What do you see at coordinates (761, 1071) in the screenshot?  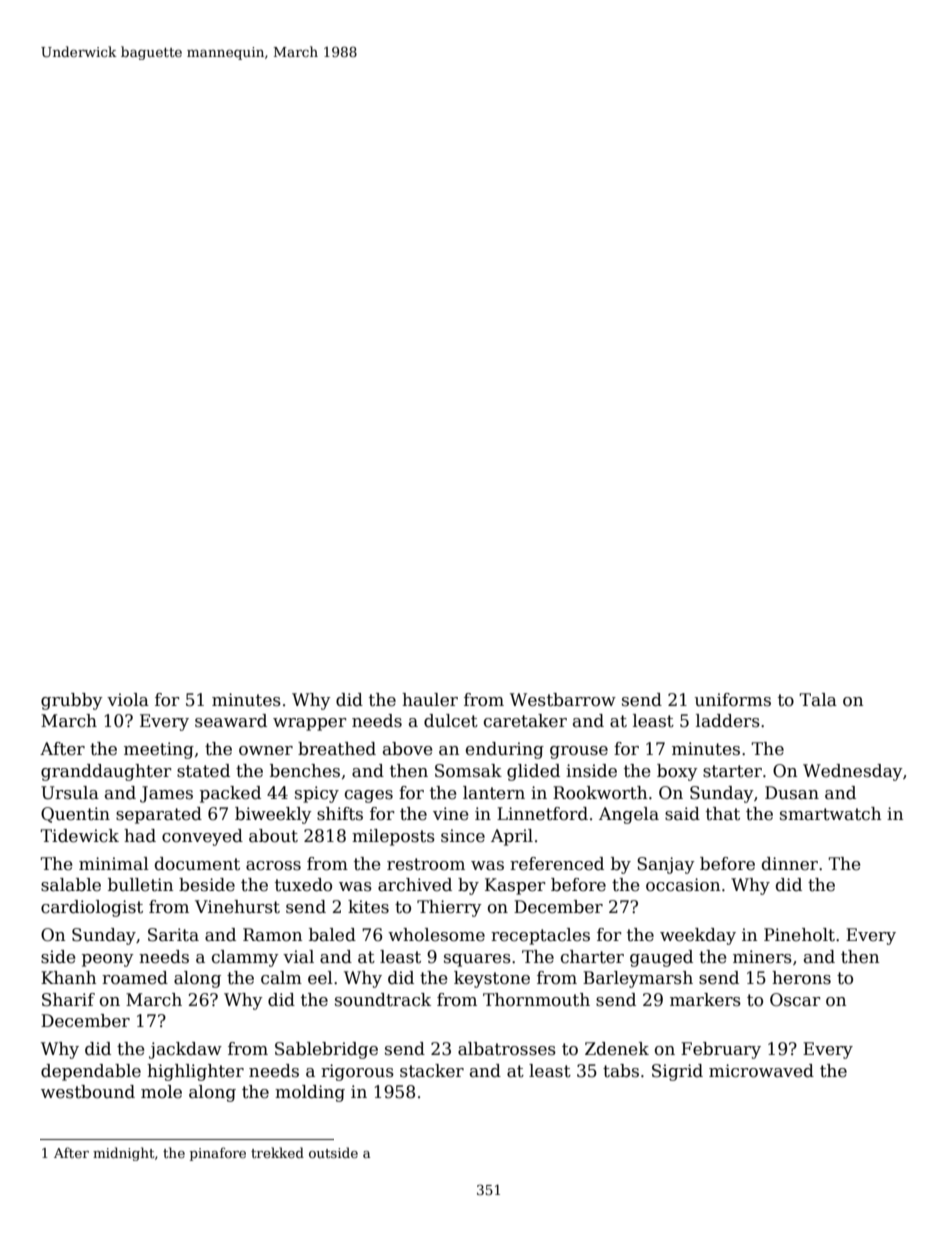 I see `microwaved` at bounding box center [761, 1071].
